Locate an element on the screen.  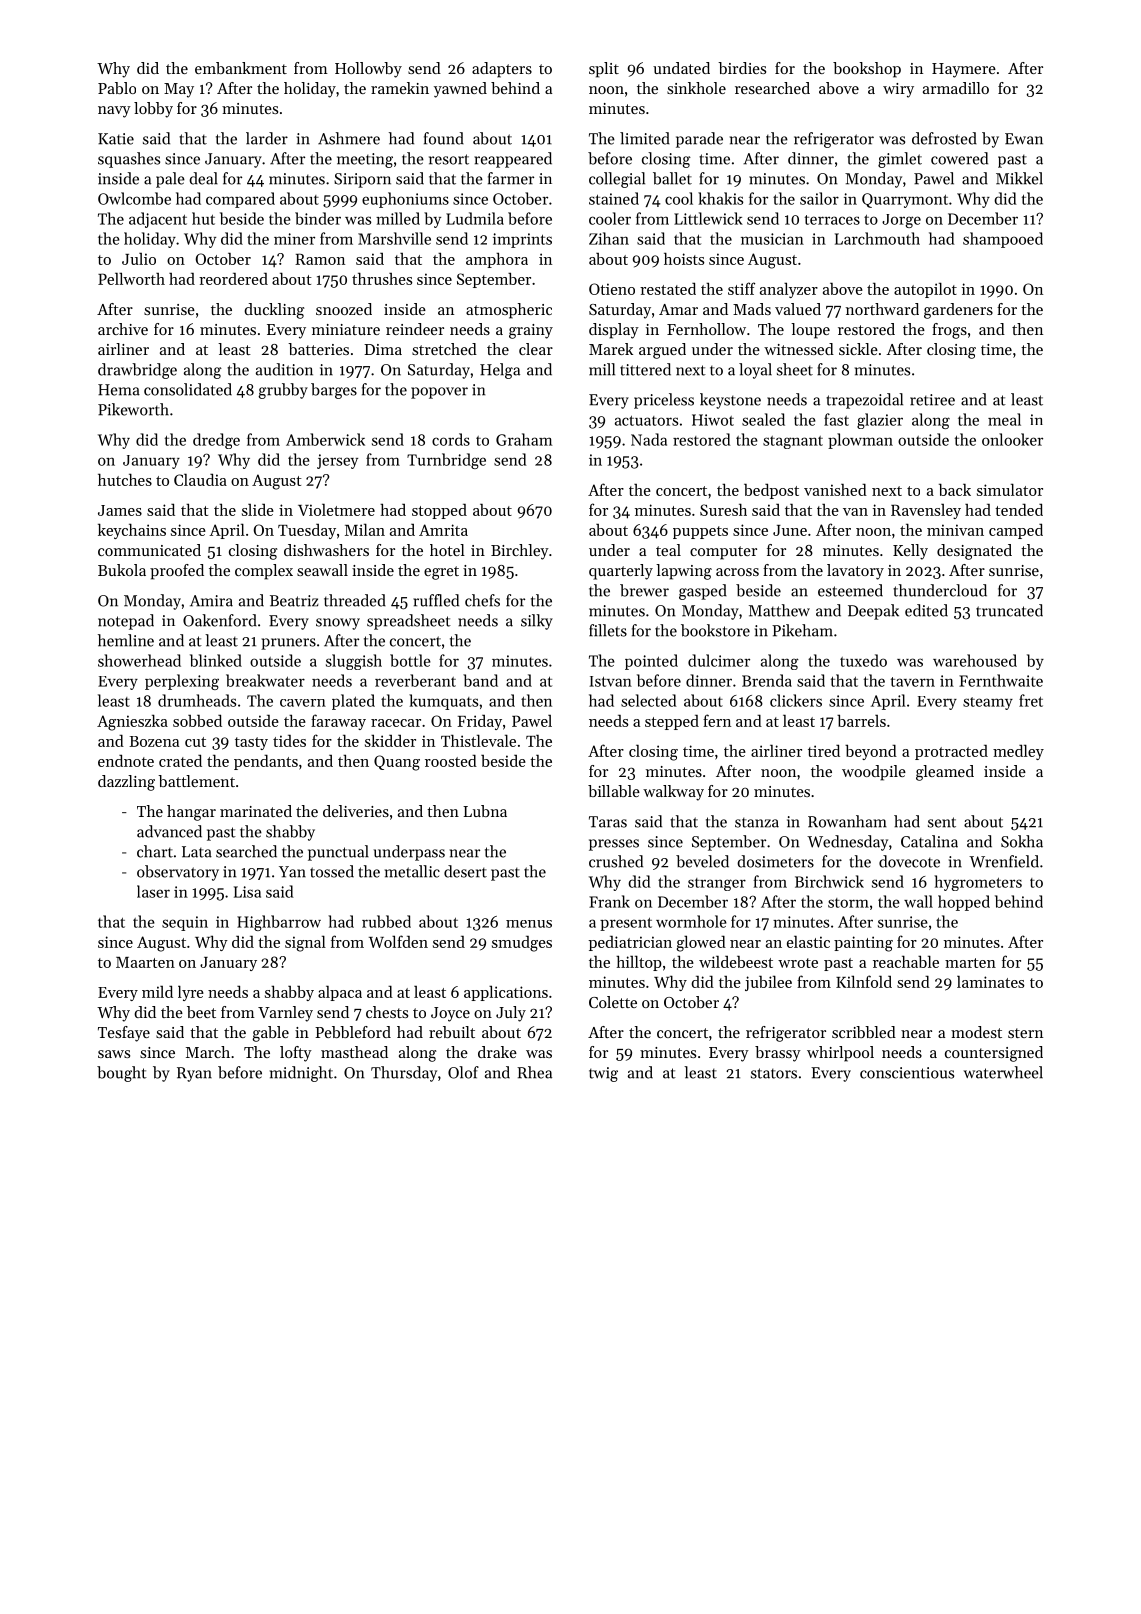
bookshop is located at coordinates (867, 70).
